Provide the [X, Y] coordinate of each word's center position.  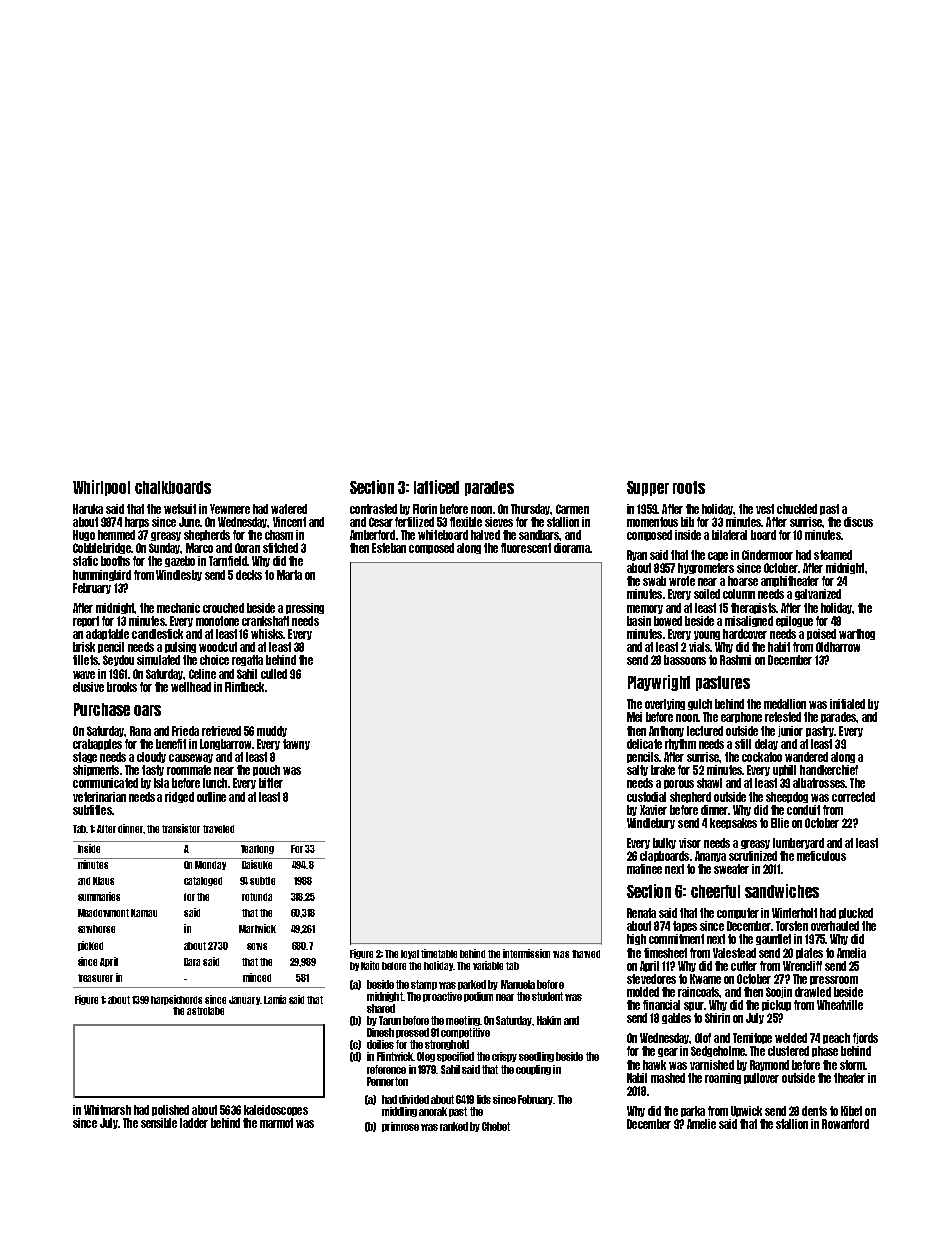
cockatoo [762, 757]
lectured [705, 731]
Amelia [851, 953]
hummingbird [102, 575]
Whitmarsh [107, 1110]
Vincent [289, 522]
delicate [644, 744]
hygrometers [706, 568]
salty [637, 770]
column [739, 594]
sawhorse [96, 929]
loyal [410, 954]
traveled [218, 829]
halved [485, 535]
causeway [191, 758]
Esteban [389, 548]
